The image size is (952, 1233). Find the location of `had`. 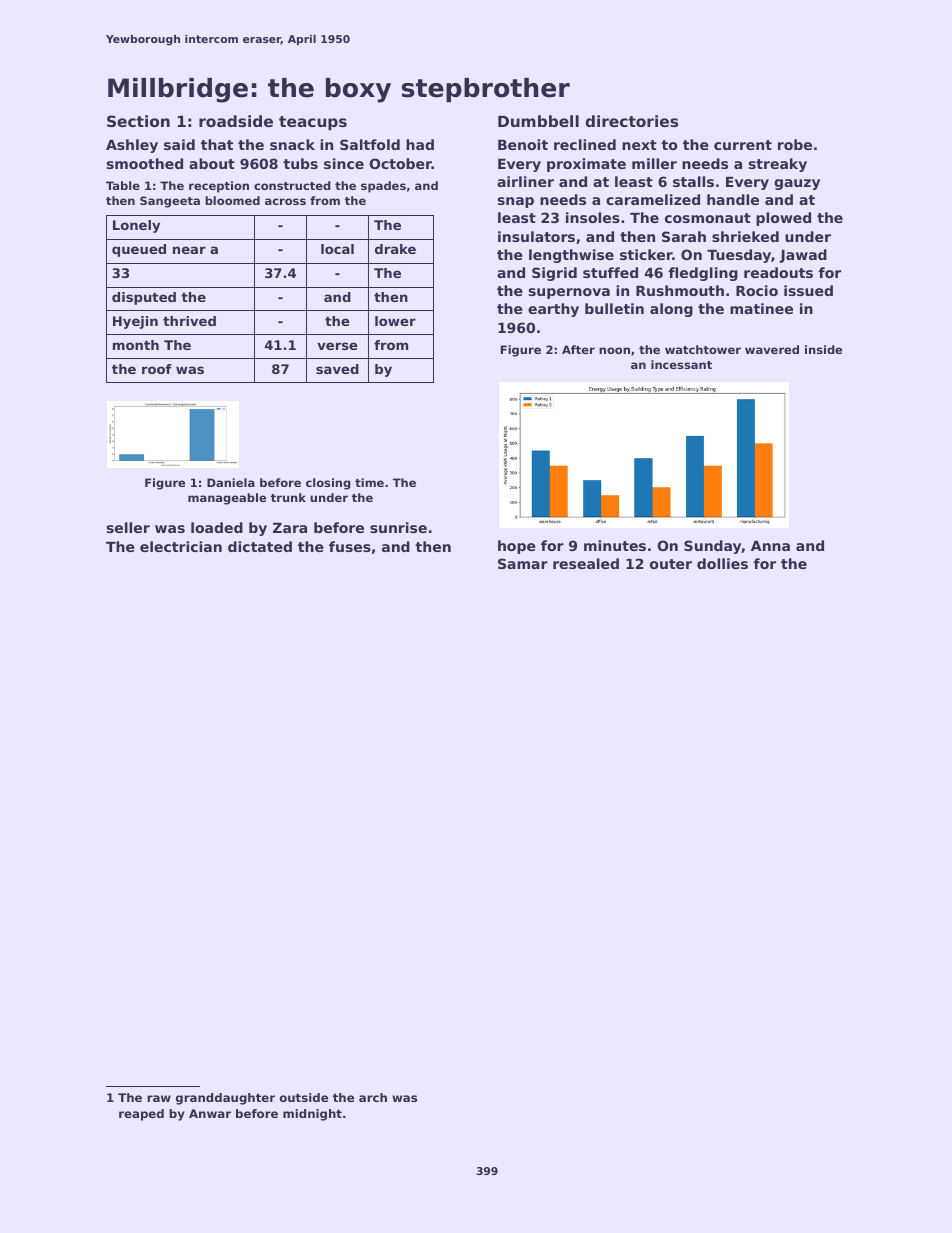

had is located at coordinates (420, 144).
